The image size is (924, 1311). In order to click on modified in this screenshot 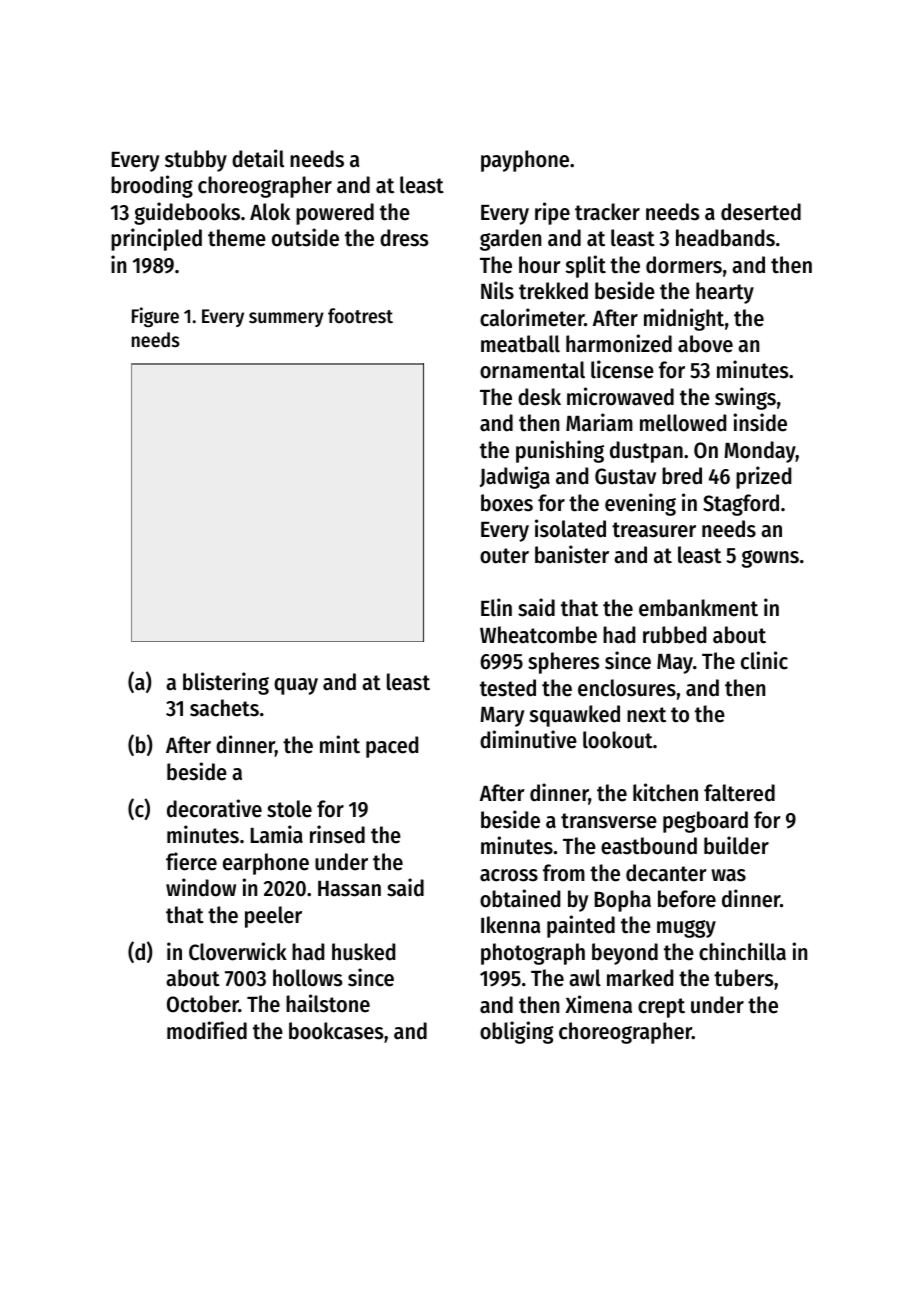, I will do `click(207, 1030)`.
